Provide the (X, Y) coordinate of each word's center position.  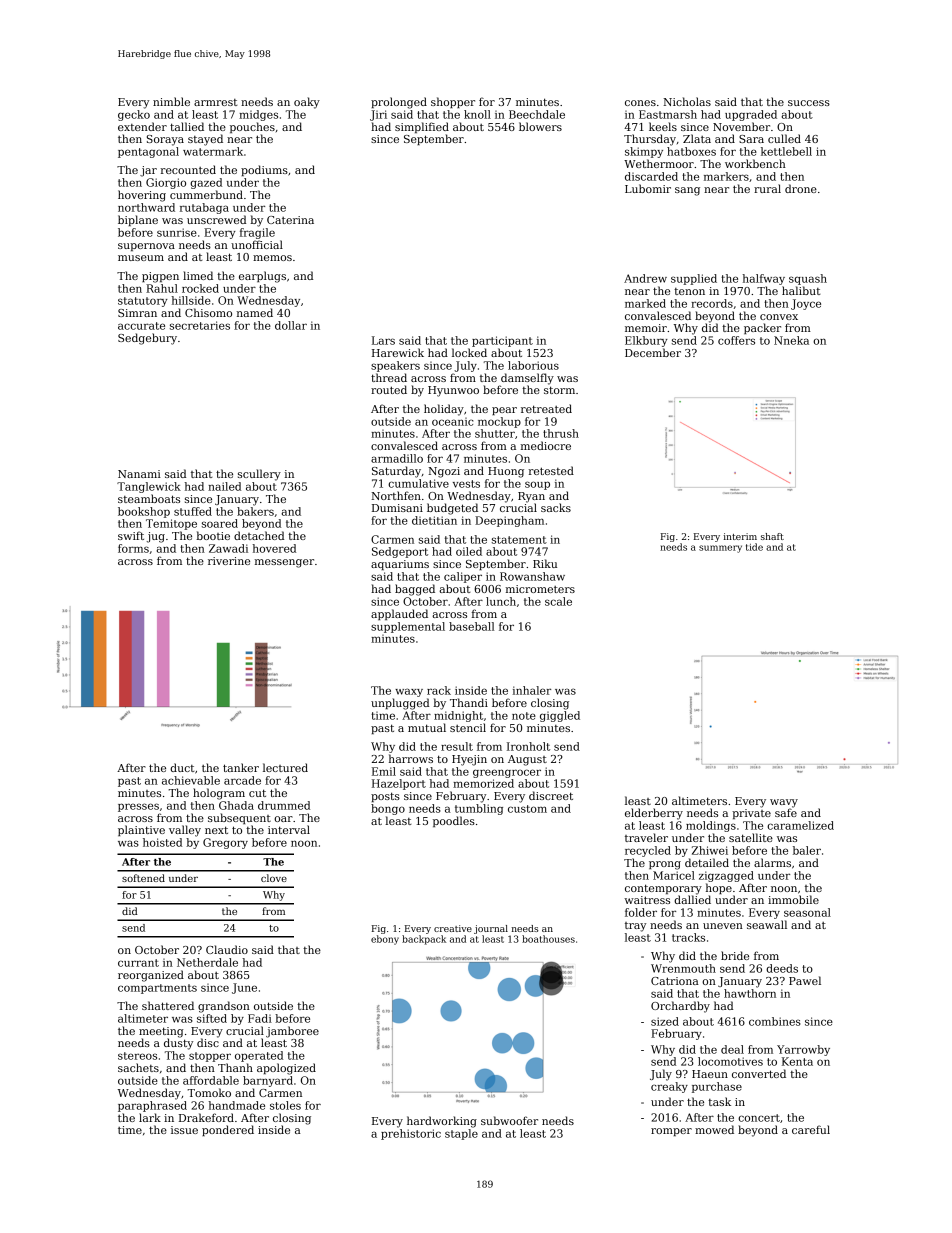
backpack (424, 940)
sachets (138, 1067)
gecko (134, 115)
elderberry (654, 814)
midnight (458, 716)
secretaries (200, 325)
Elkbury (646, 341)
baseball (471, 626)
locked (469, 352)
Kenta (797, 1061)
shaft (772, 536)
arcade (242, 780)
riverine (229, 561)
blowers (540, 126)
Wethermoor (659, 163)
